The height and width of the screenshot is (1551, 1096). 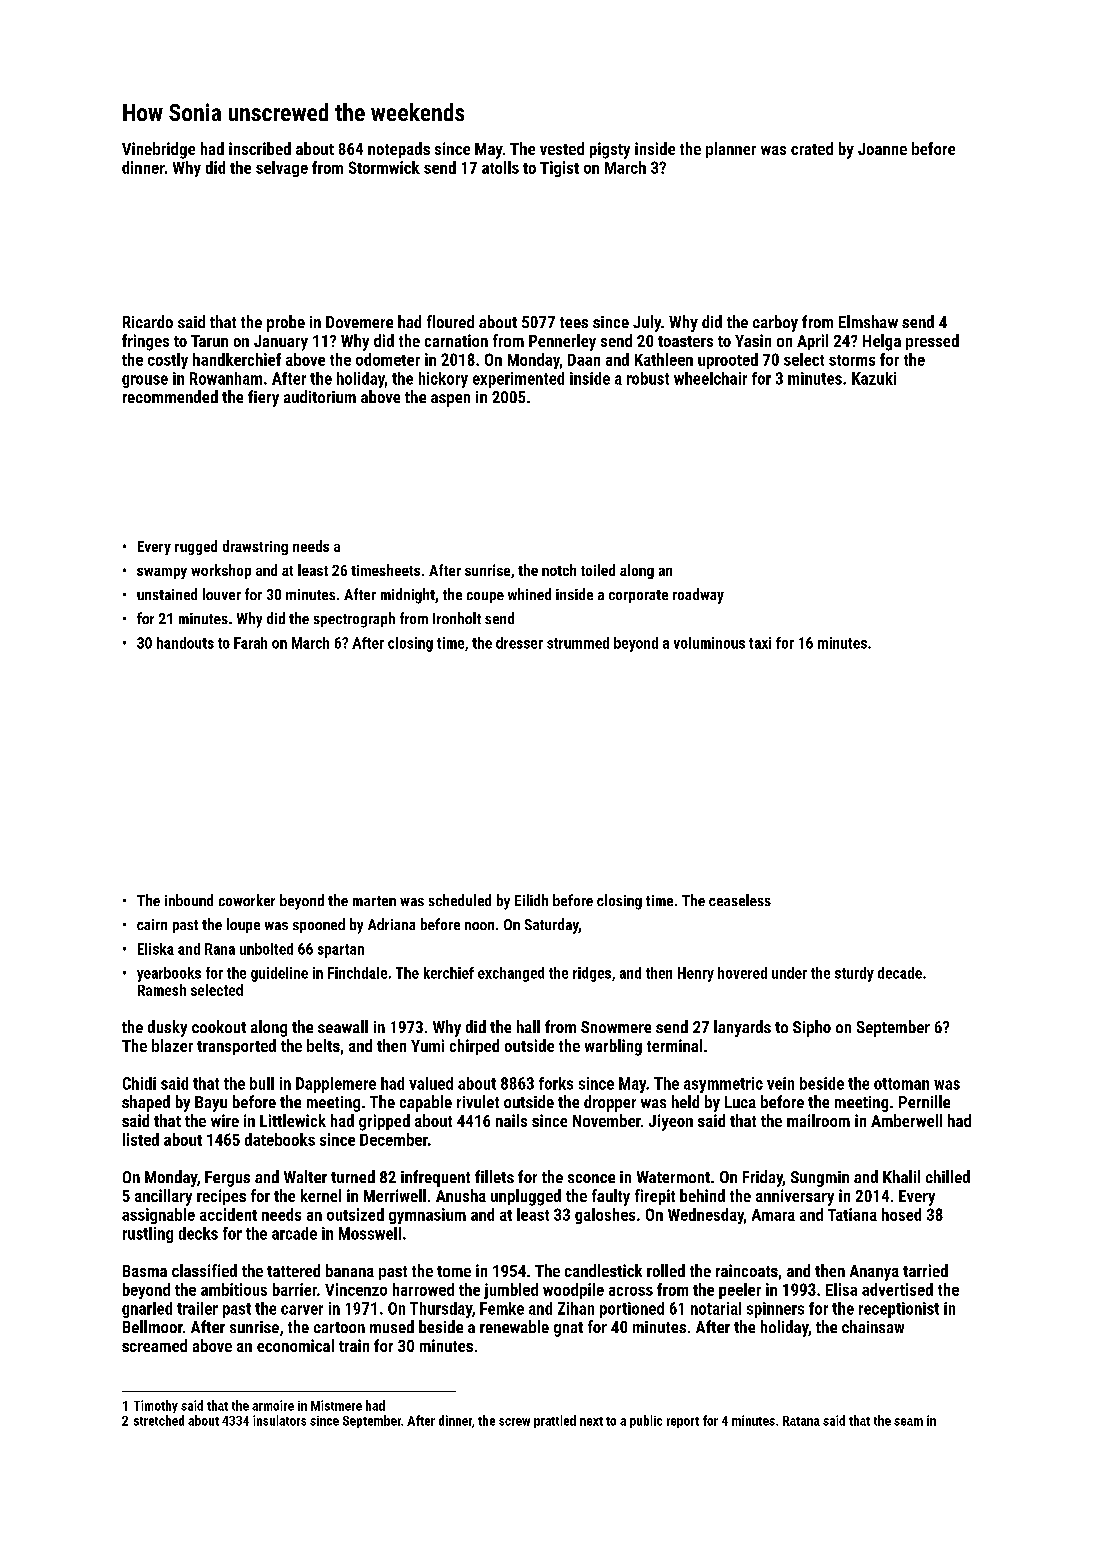 I want to click on Kazuki, so click(x=874, y=378).
